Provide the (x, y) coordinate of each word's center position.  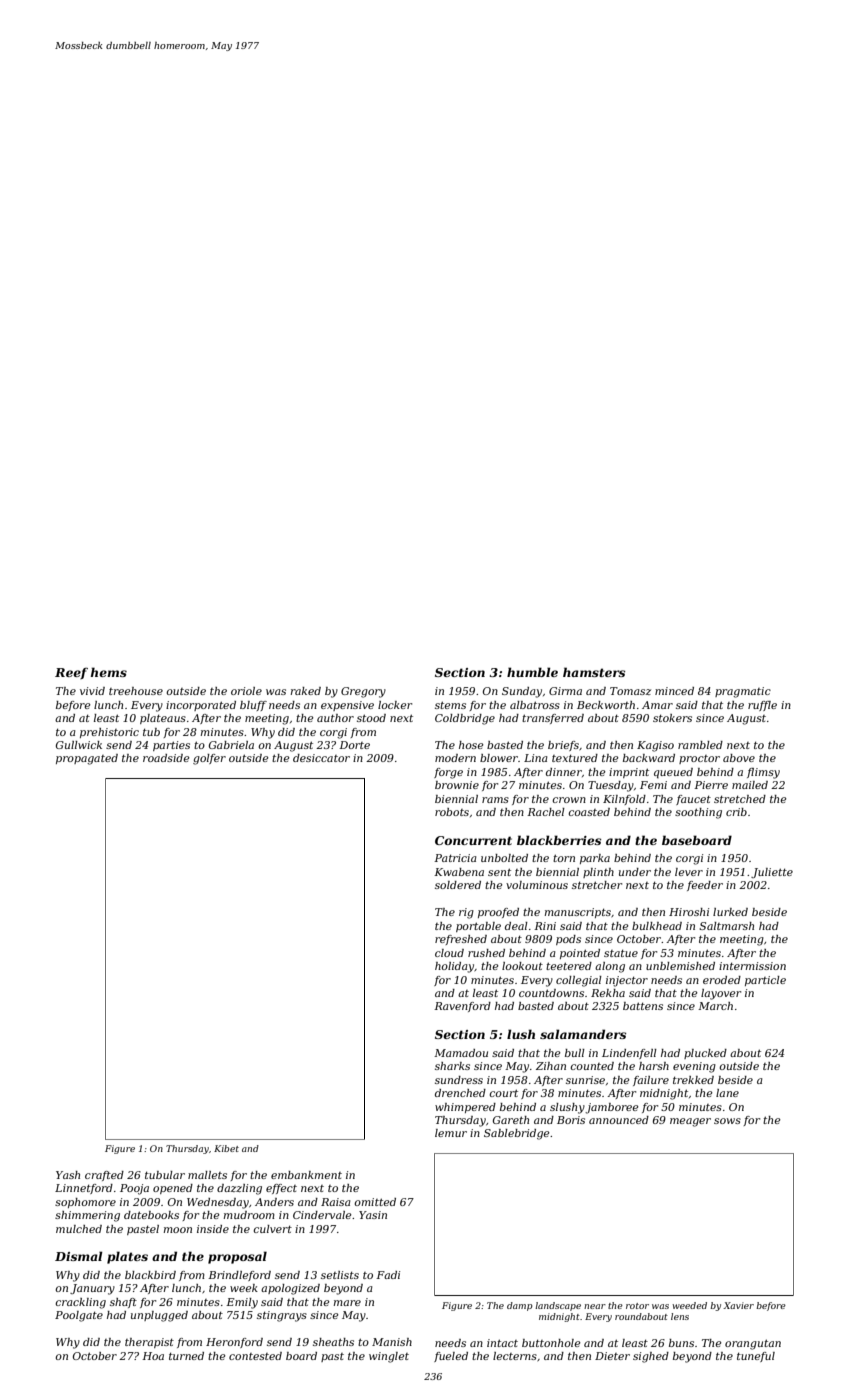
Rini (545, 926)
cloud (449, 953)
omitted (375, 1202)
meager (690, 1122)
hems (109, 672)
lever (689, 872)
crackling (80, 1303)
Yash (68, 1175)
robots (452, 812)
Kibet (226, 1148)
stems (450, 705)
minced (674, 691)
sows (727, 1121)
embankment (306, 1175)
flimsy (763, 773)
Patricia (455, 858)
